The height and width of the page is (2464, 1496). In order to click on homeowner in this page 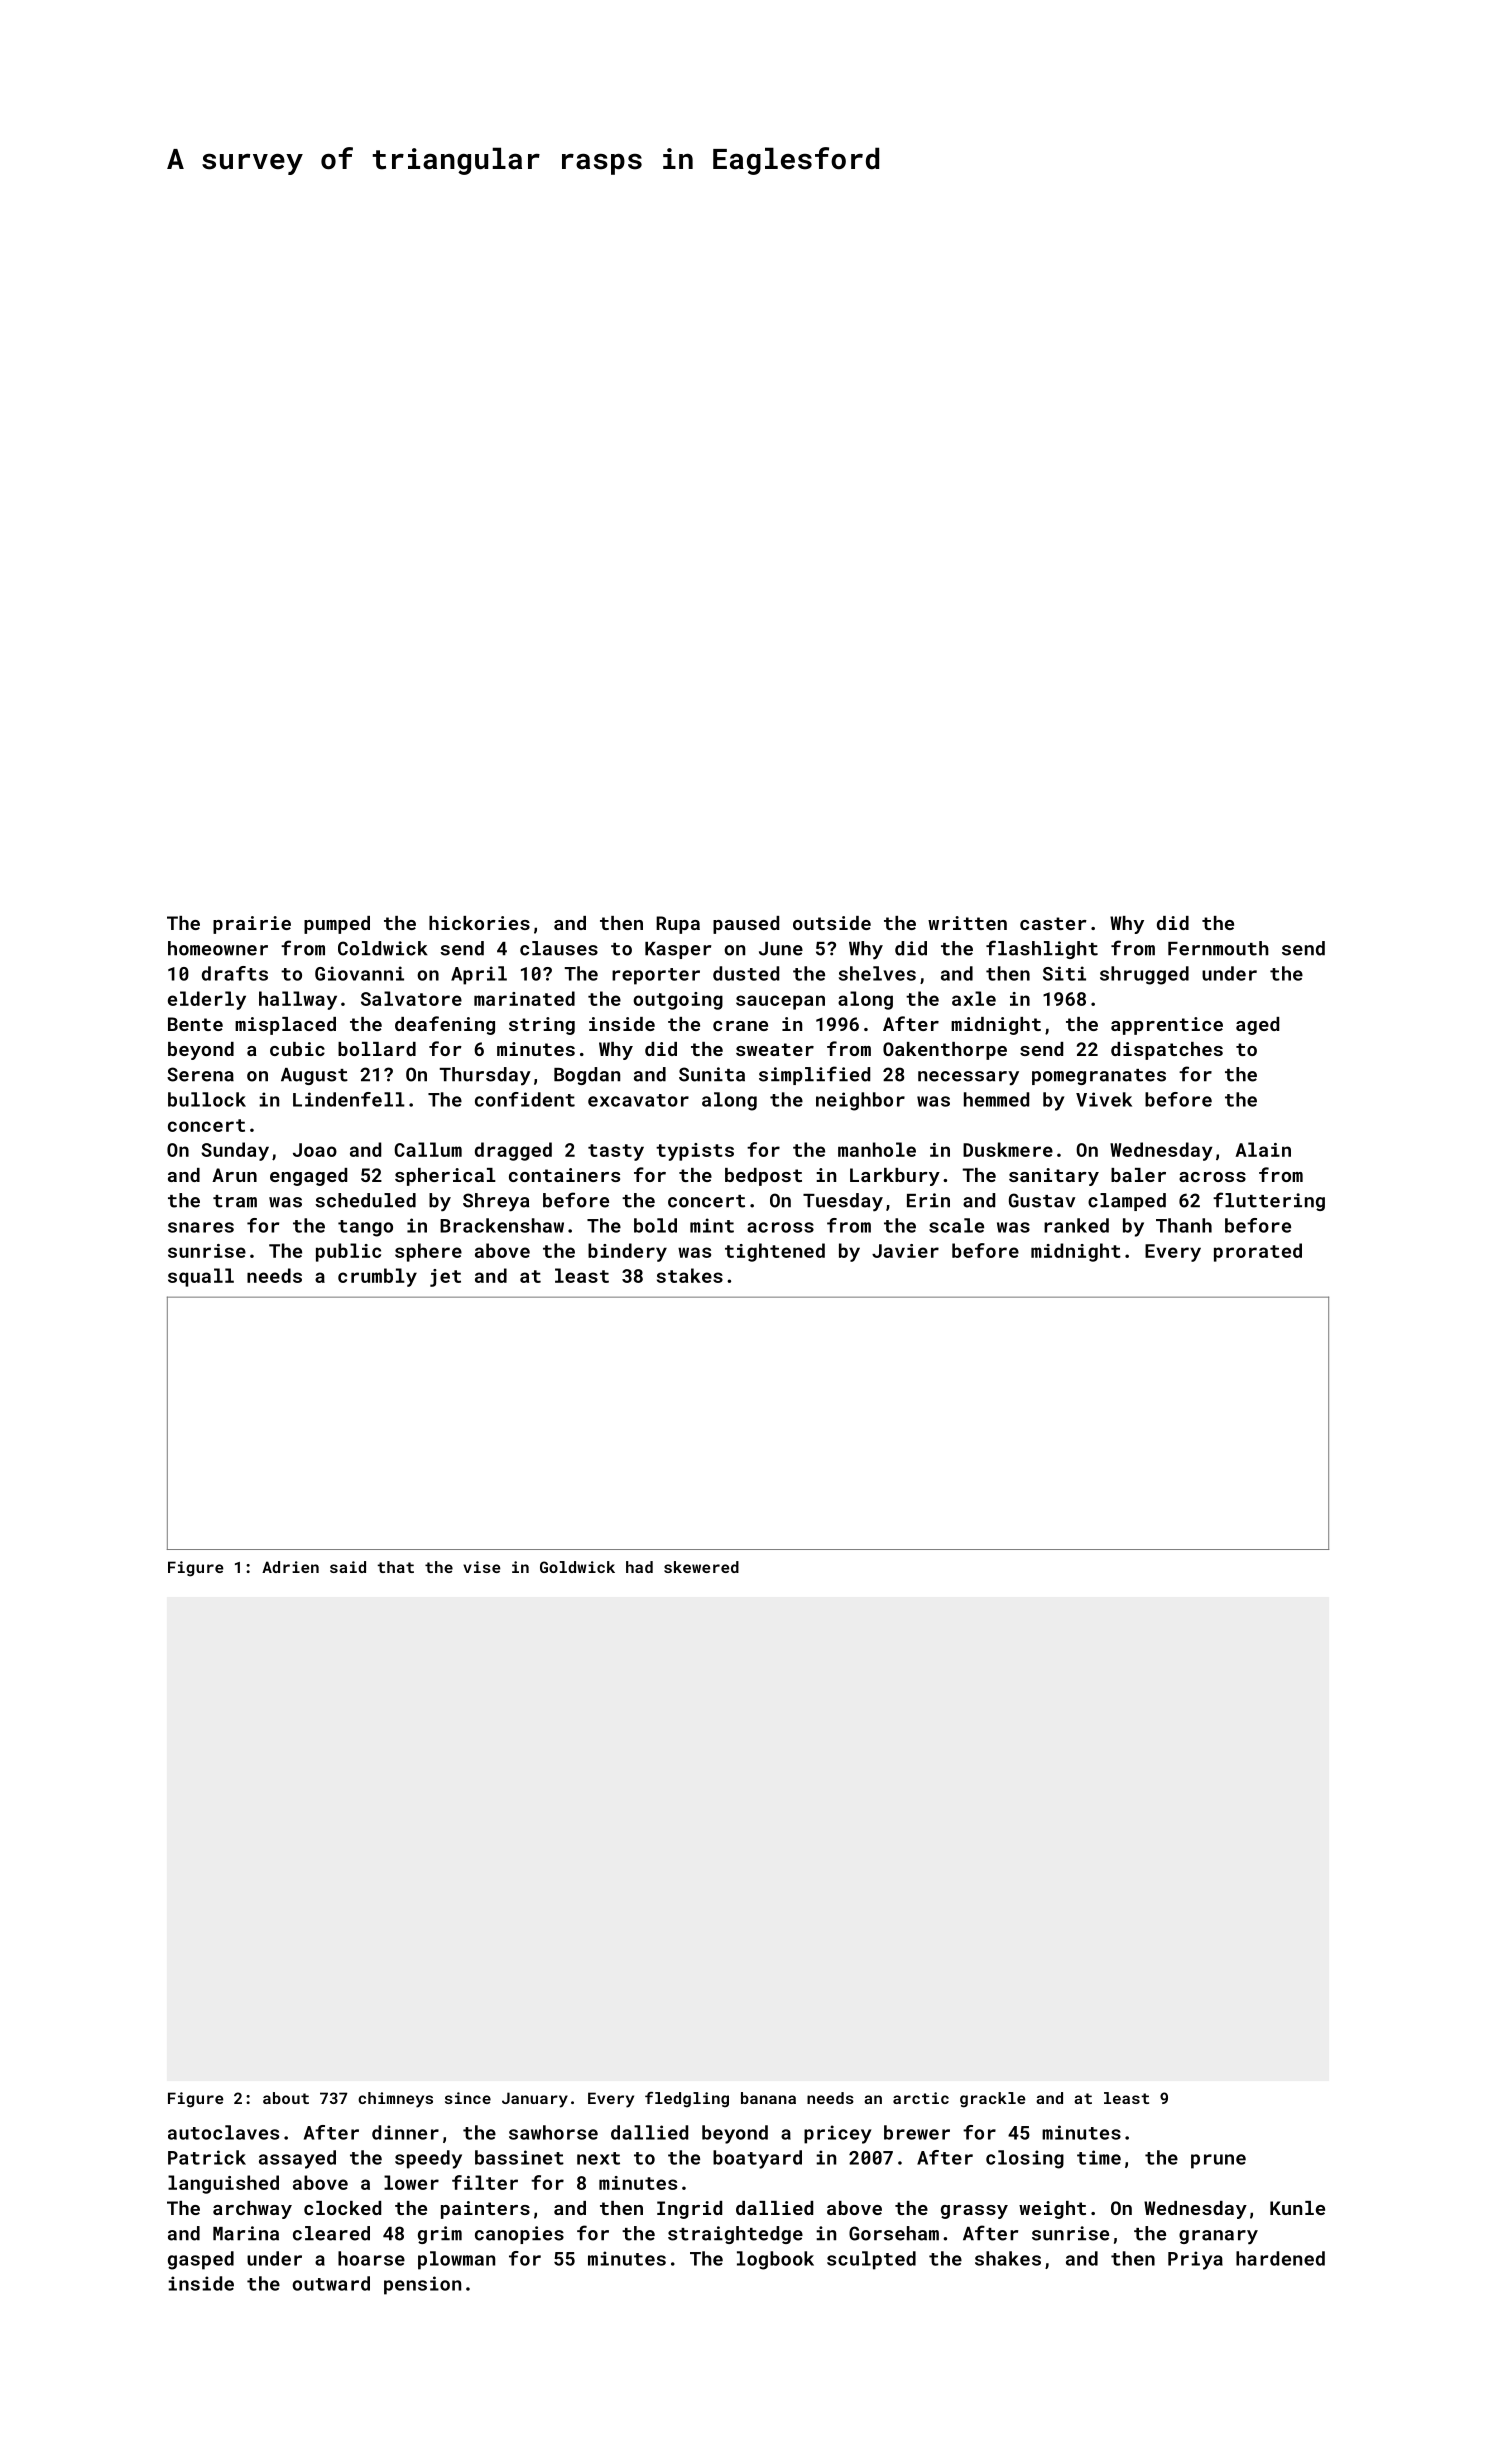, I will do `click(218, 948)`.
